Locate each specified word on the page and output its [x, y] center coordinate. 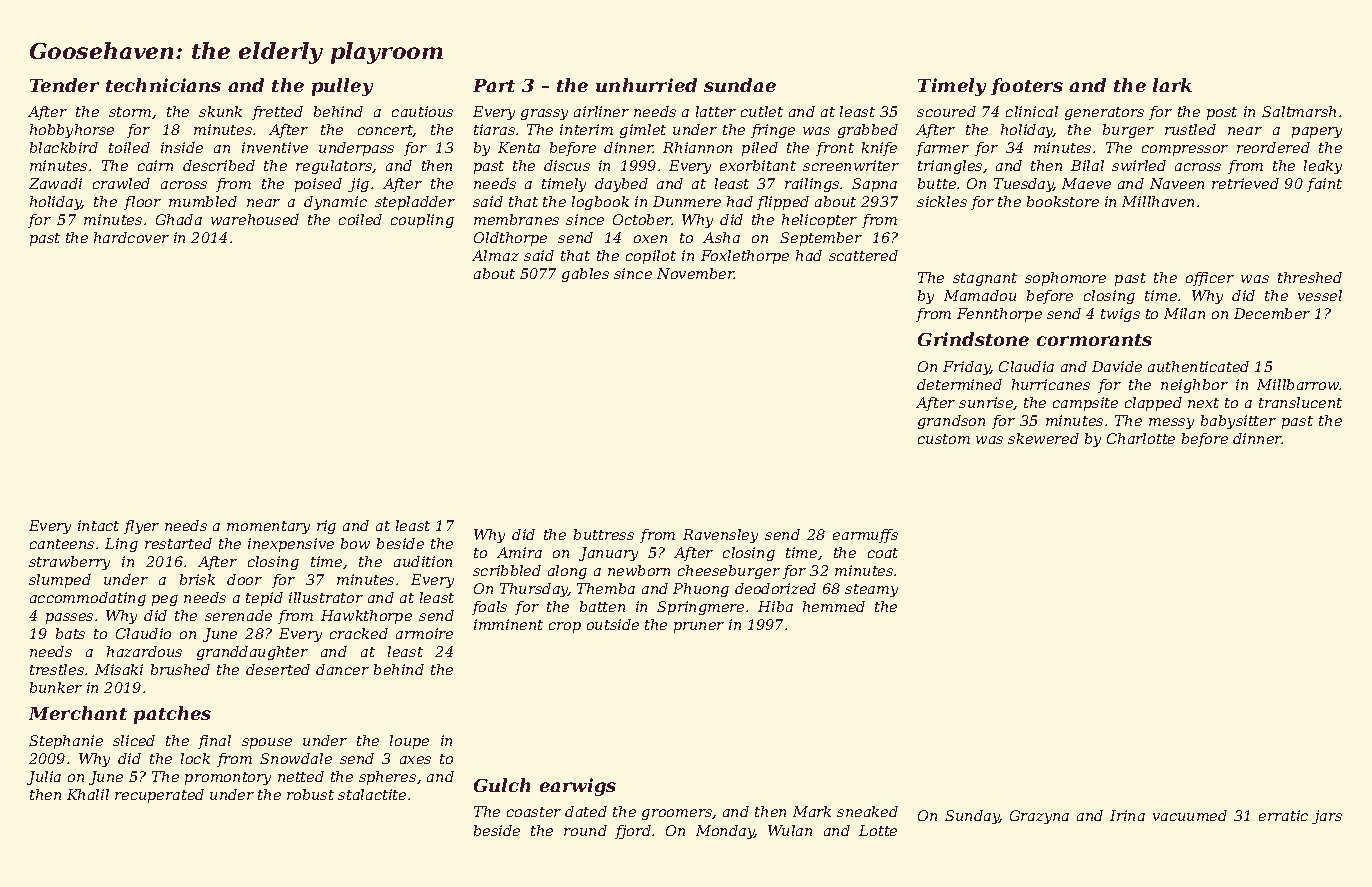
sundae [740, 85]
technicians [163, 85]
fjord [633, 832]
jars [1327, 817]
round [585, 830]
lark [1172, 85]
